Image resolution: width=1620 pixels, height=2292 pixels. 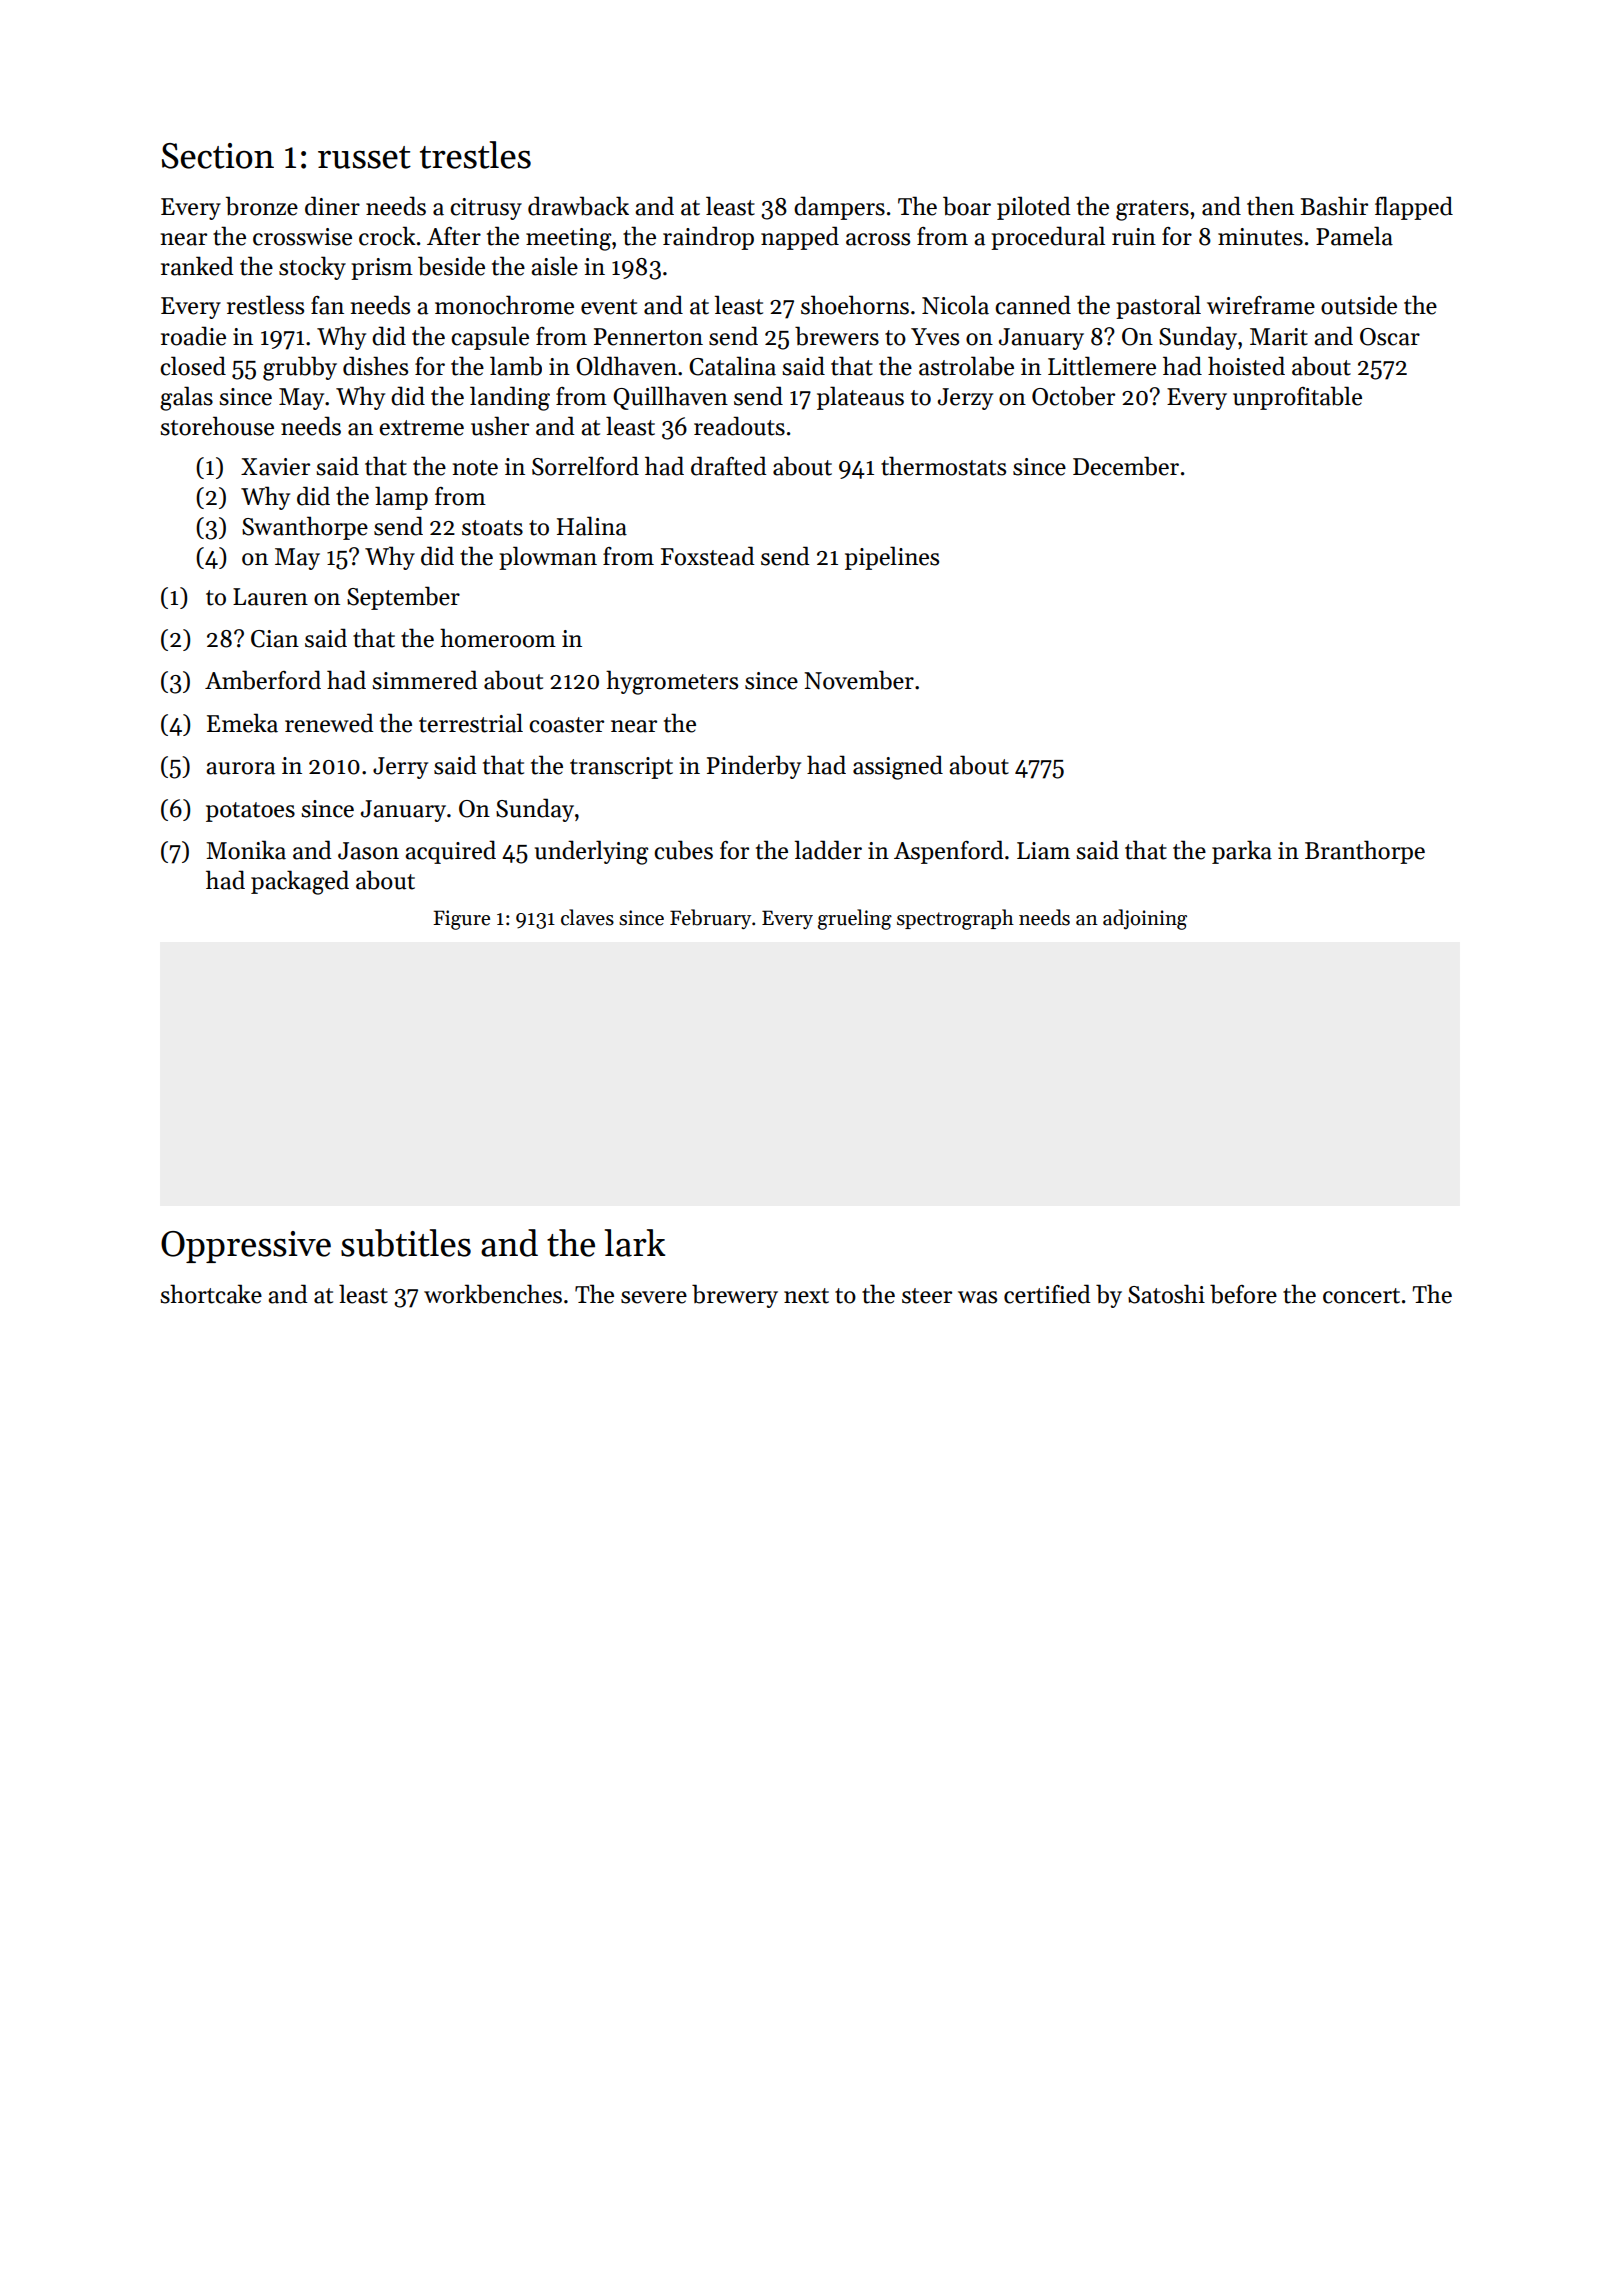 What do you see at coordinates (1145, 919) in the image?
I see `adjoining` at bounding box center [1145, 919].
